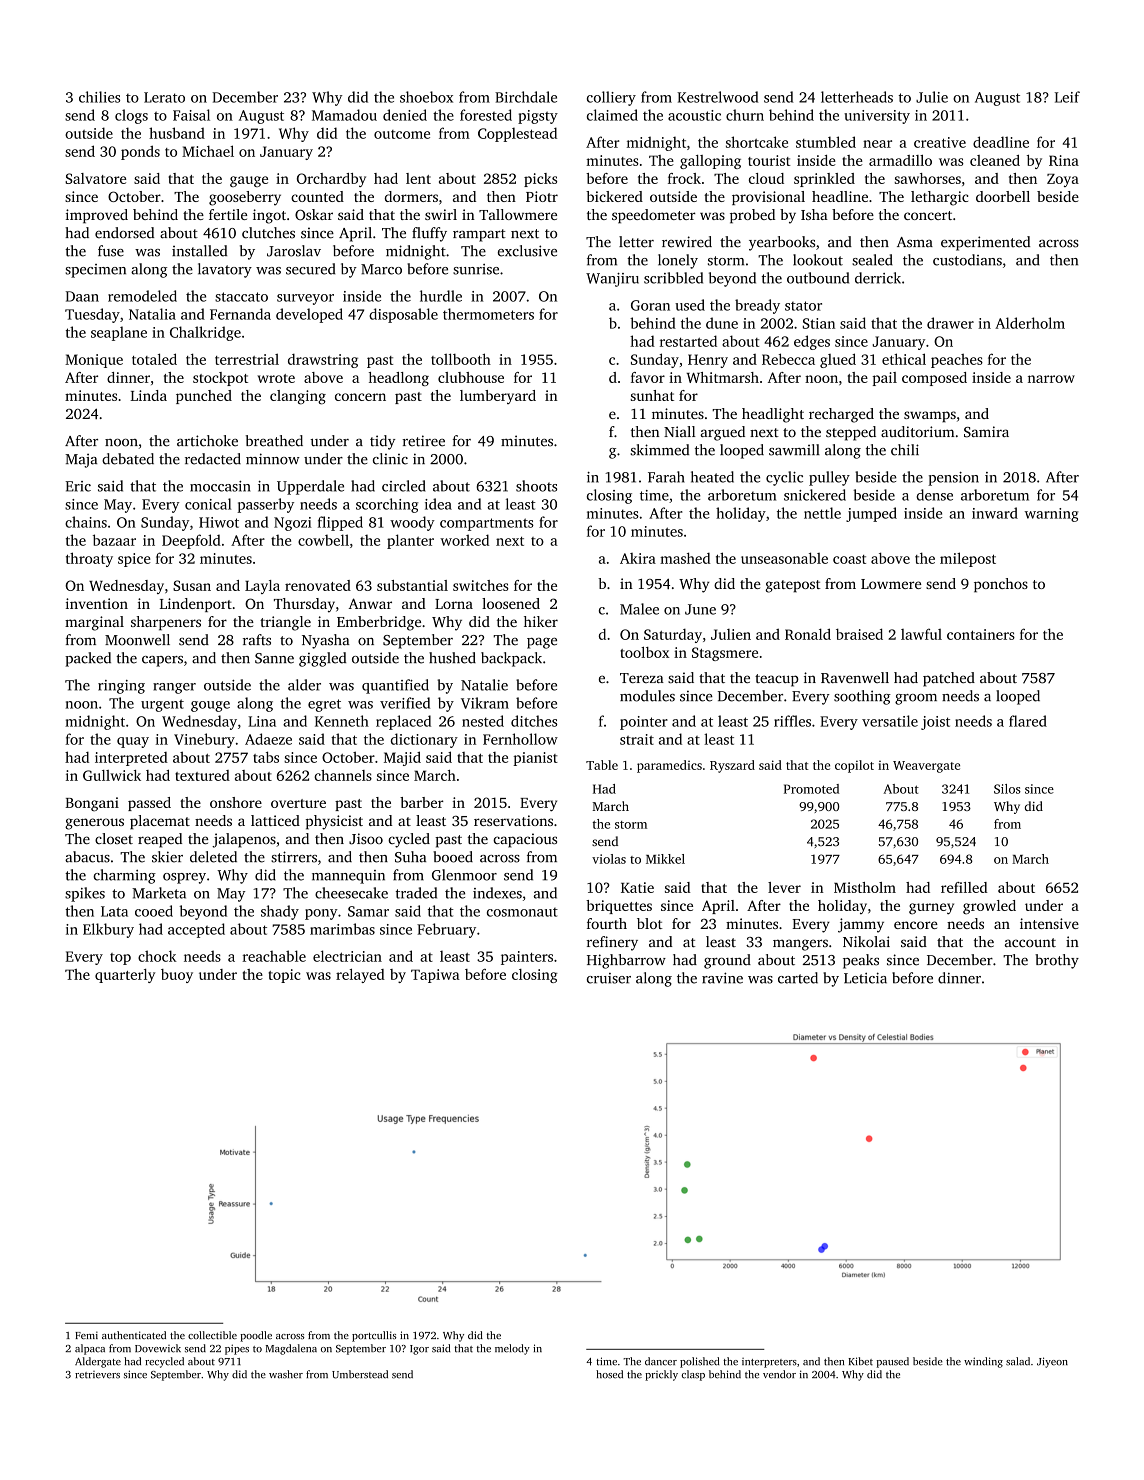 This screenshot has height=1480, width=1144. Describe the element at coordinates (931, 909) in the screenshot. I see `gurney` at that location.
